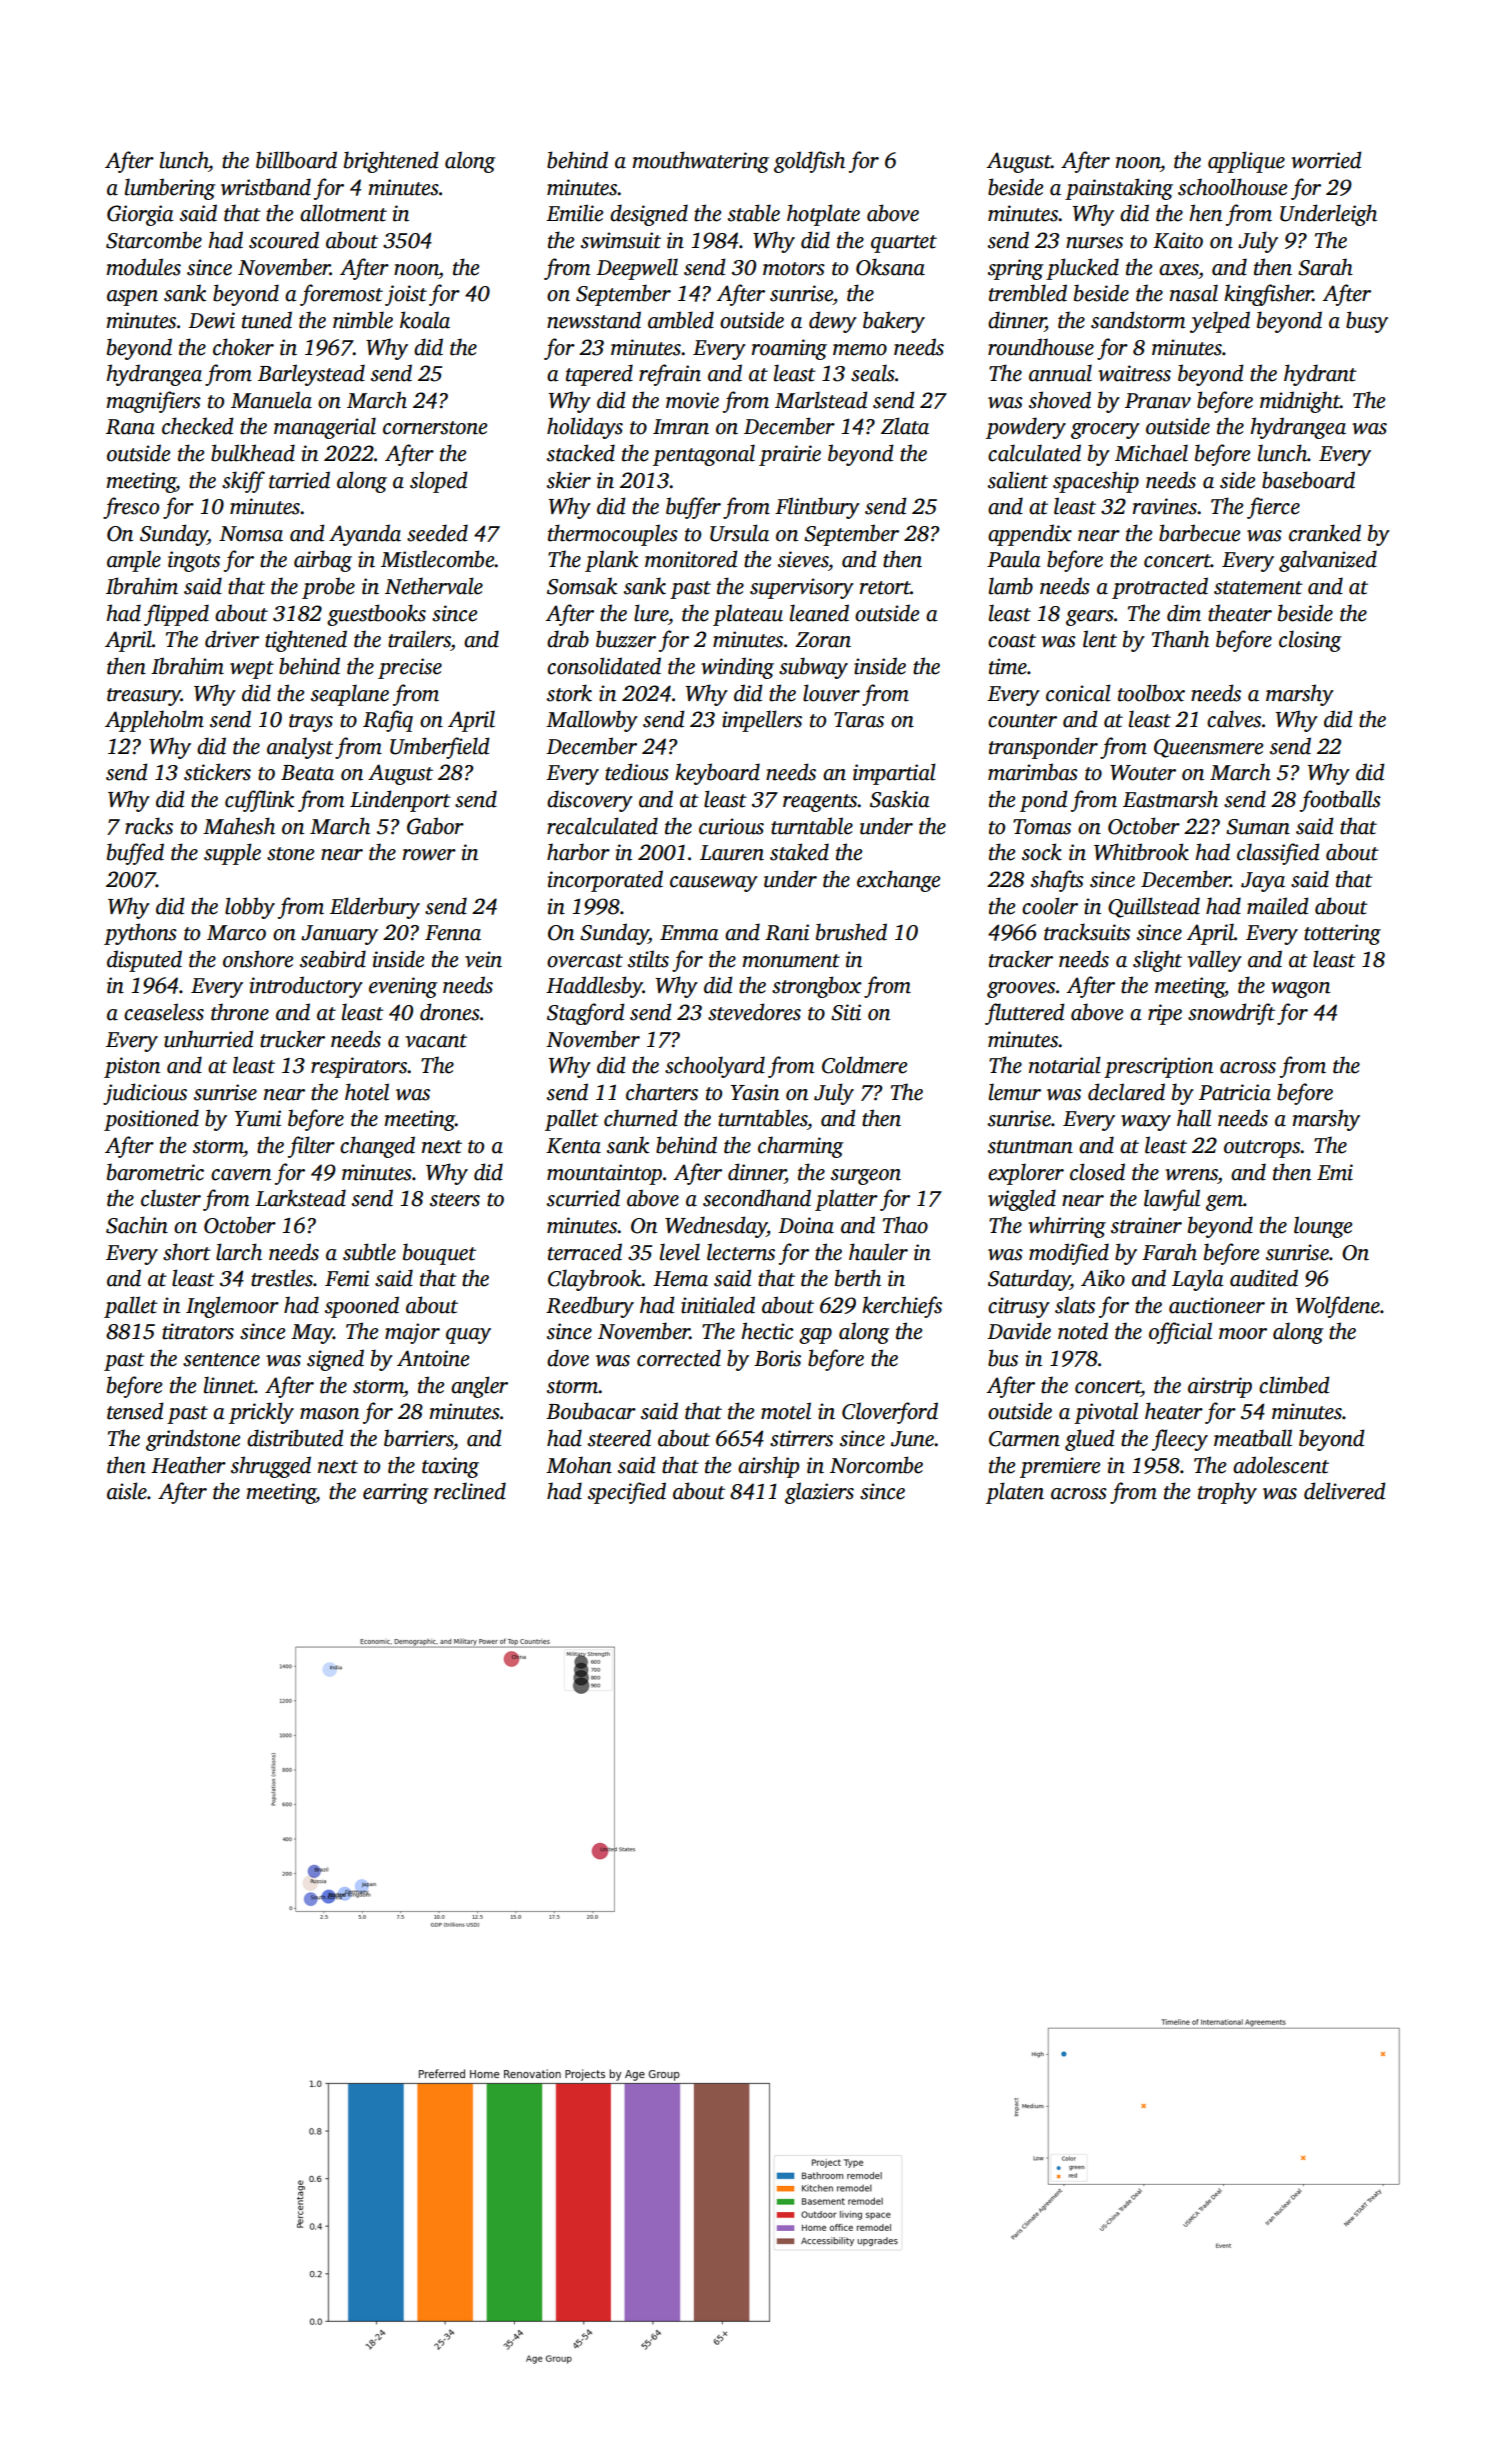 Image resolution: width=1496 pixels, height=2464 pixels. Describe the element at coordinates (583, 1198) in the screenshot. I see `scurried` at that location.
